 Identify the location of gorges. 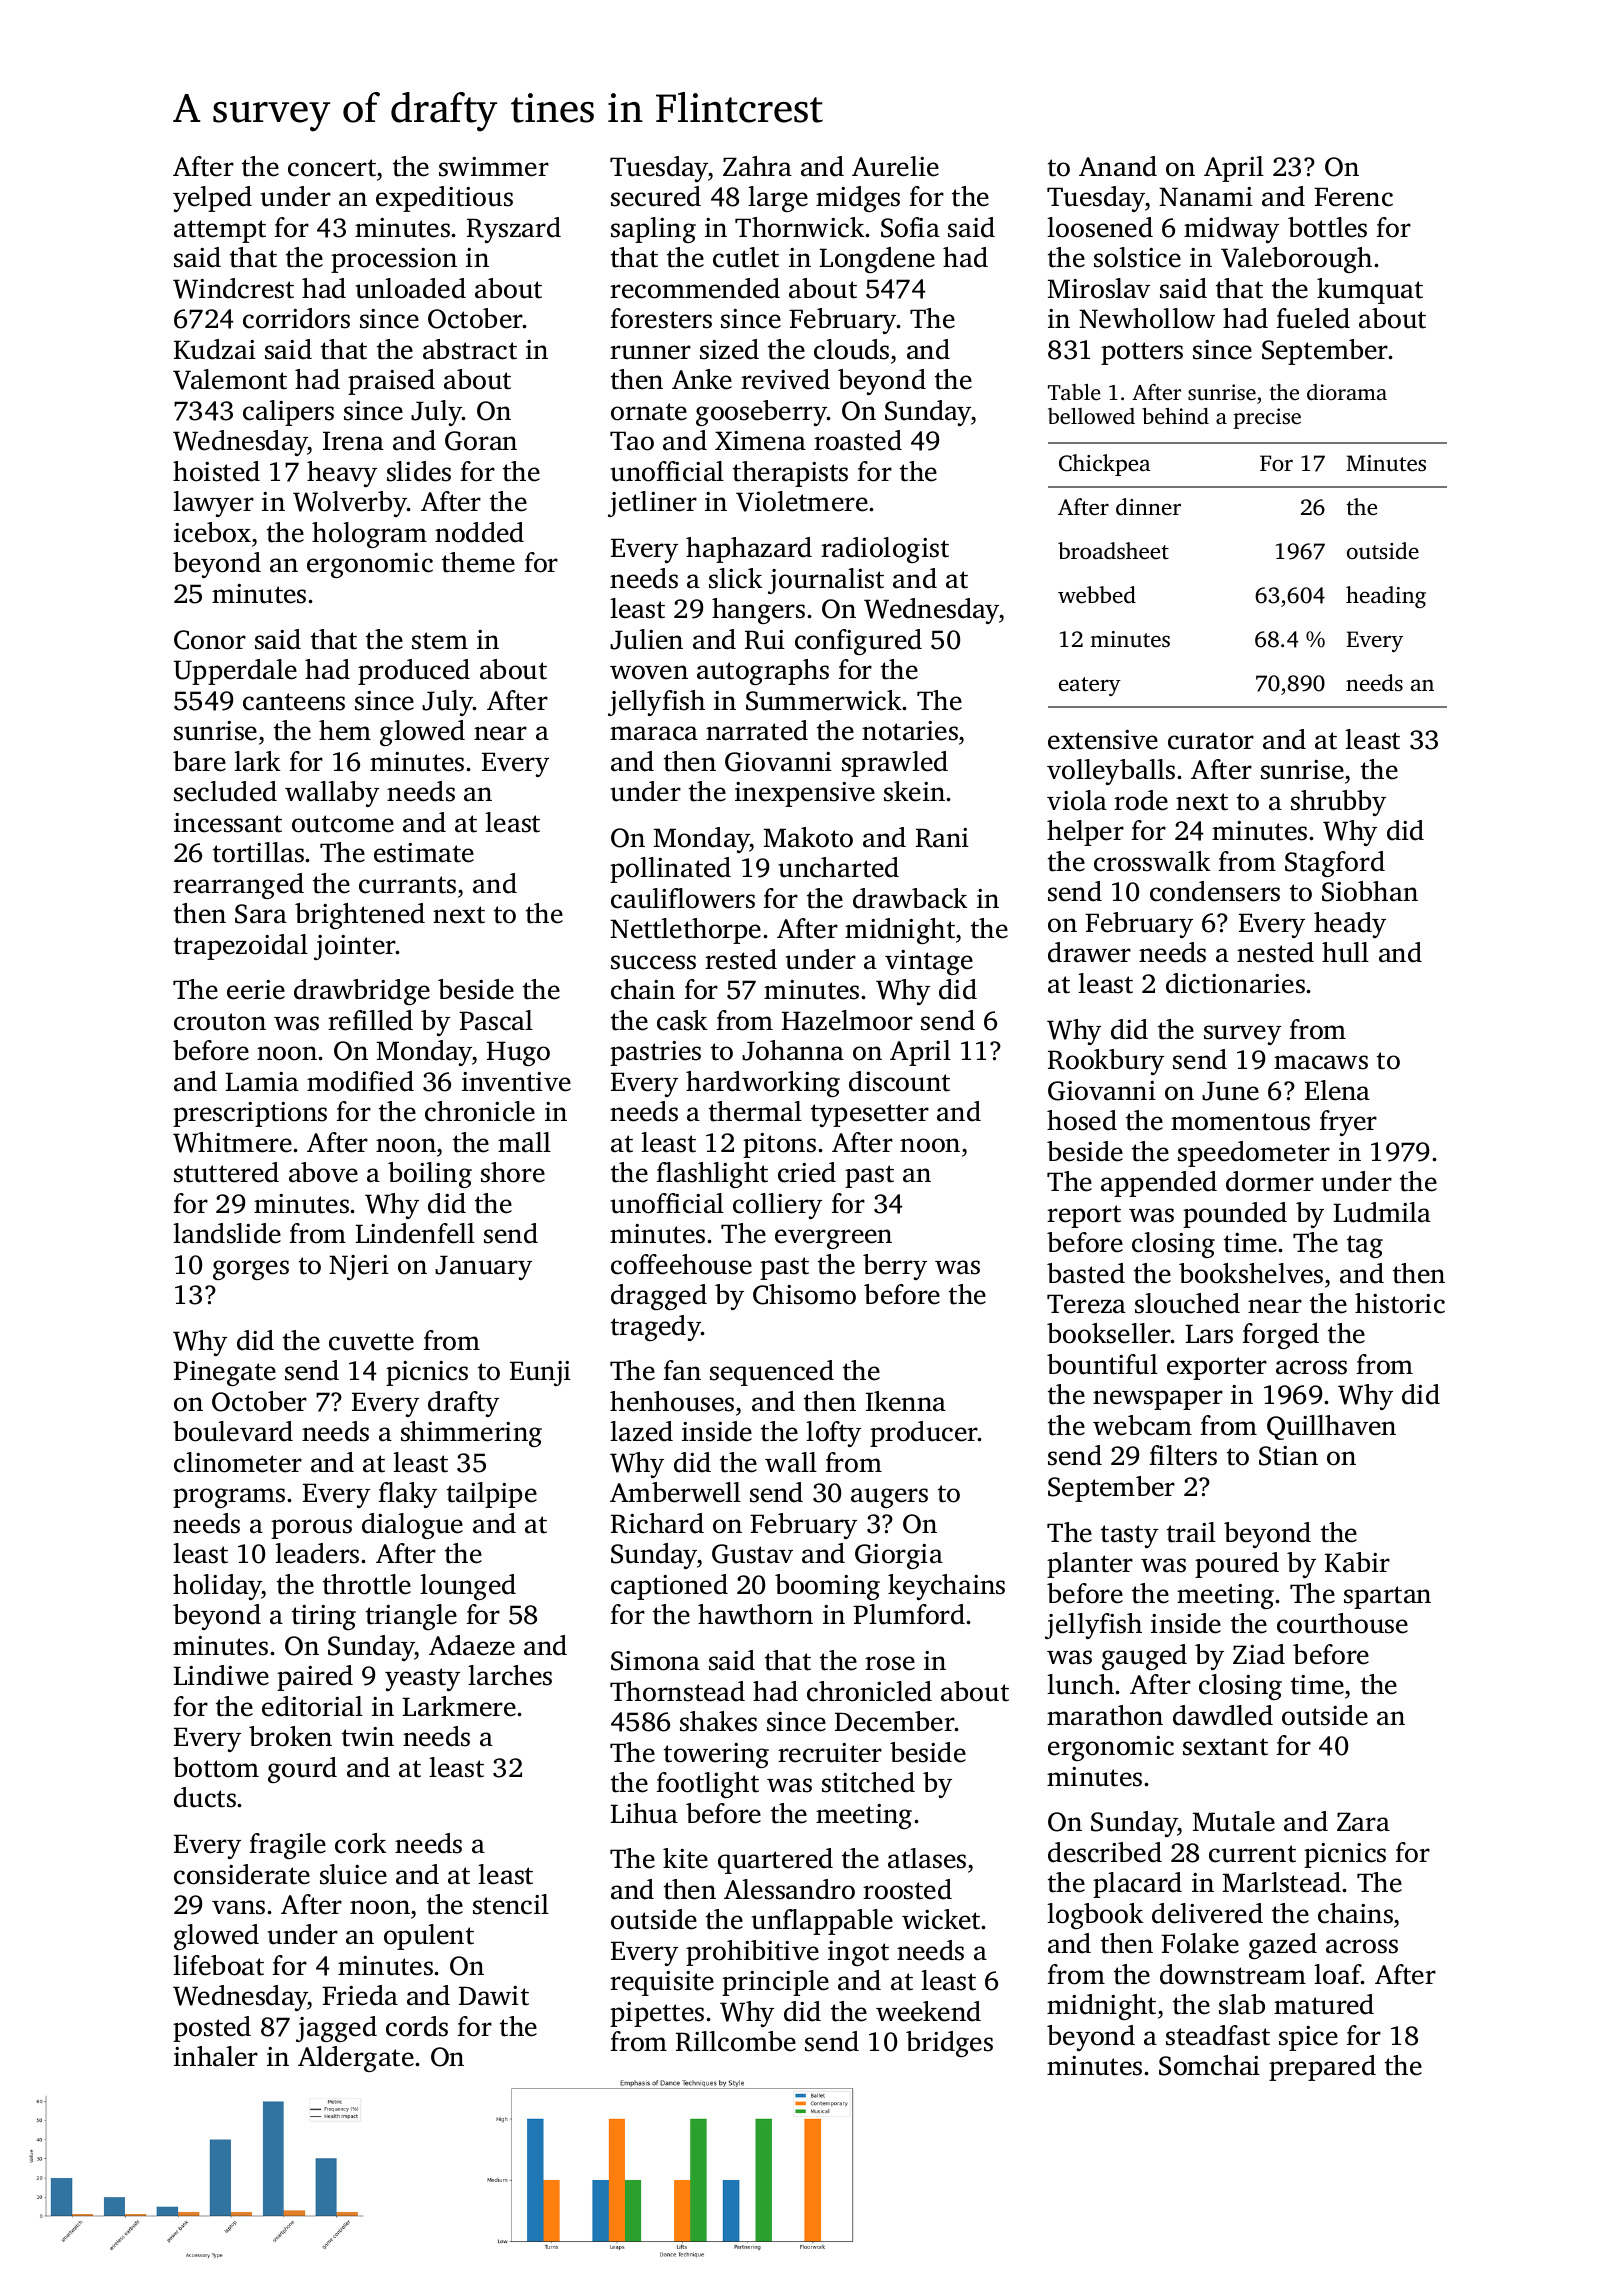
(251, 1270).
